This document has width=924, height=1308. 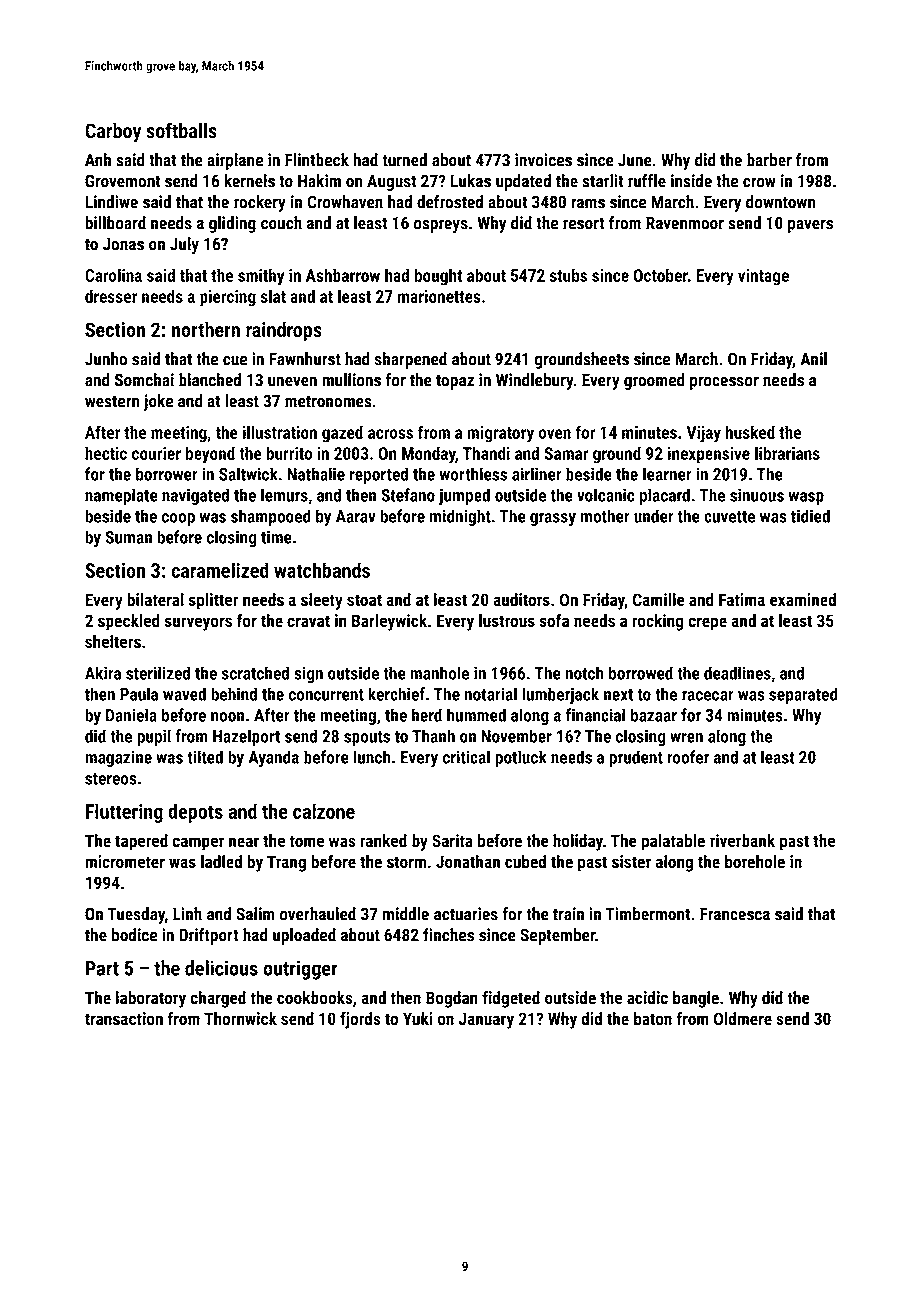 What do you see at coordinates (543, 160) in the document?
I see `invoices` at bounding box center [543, 160].
